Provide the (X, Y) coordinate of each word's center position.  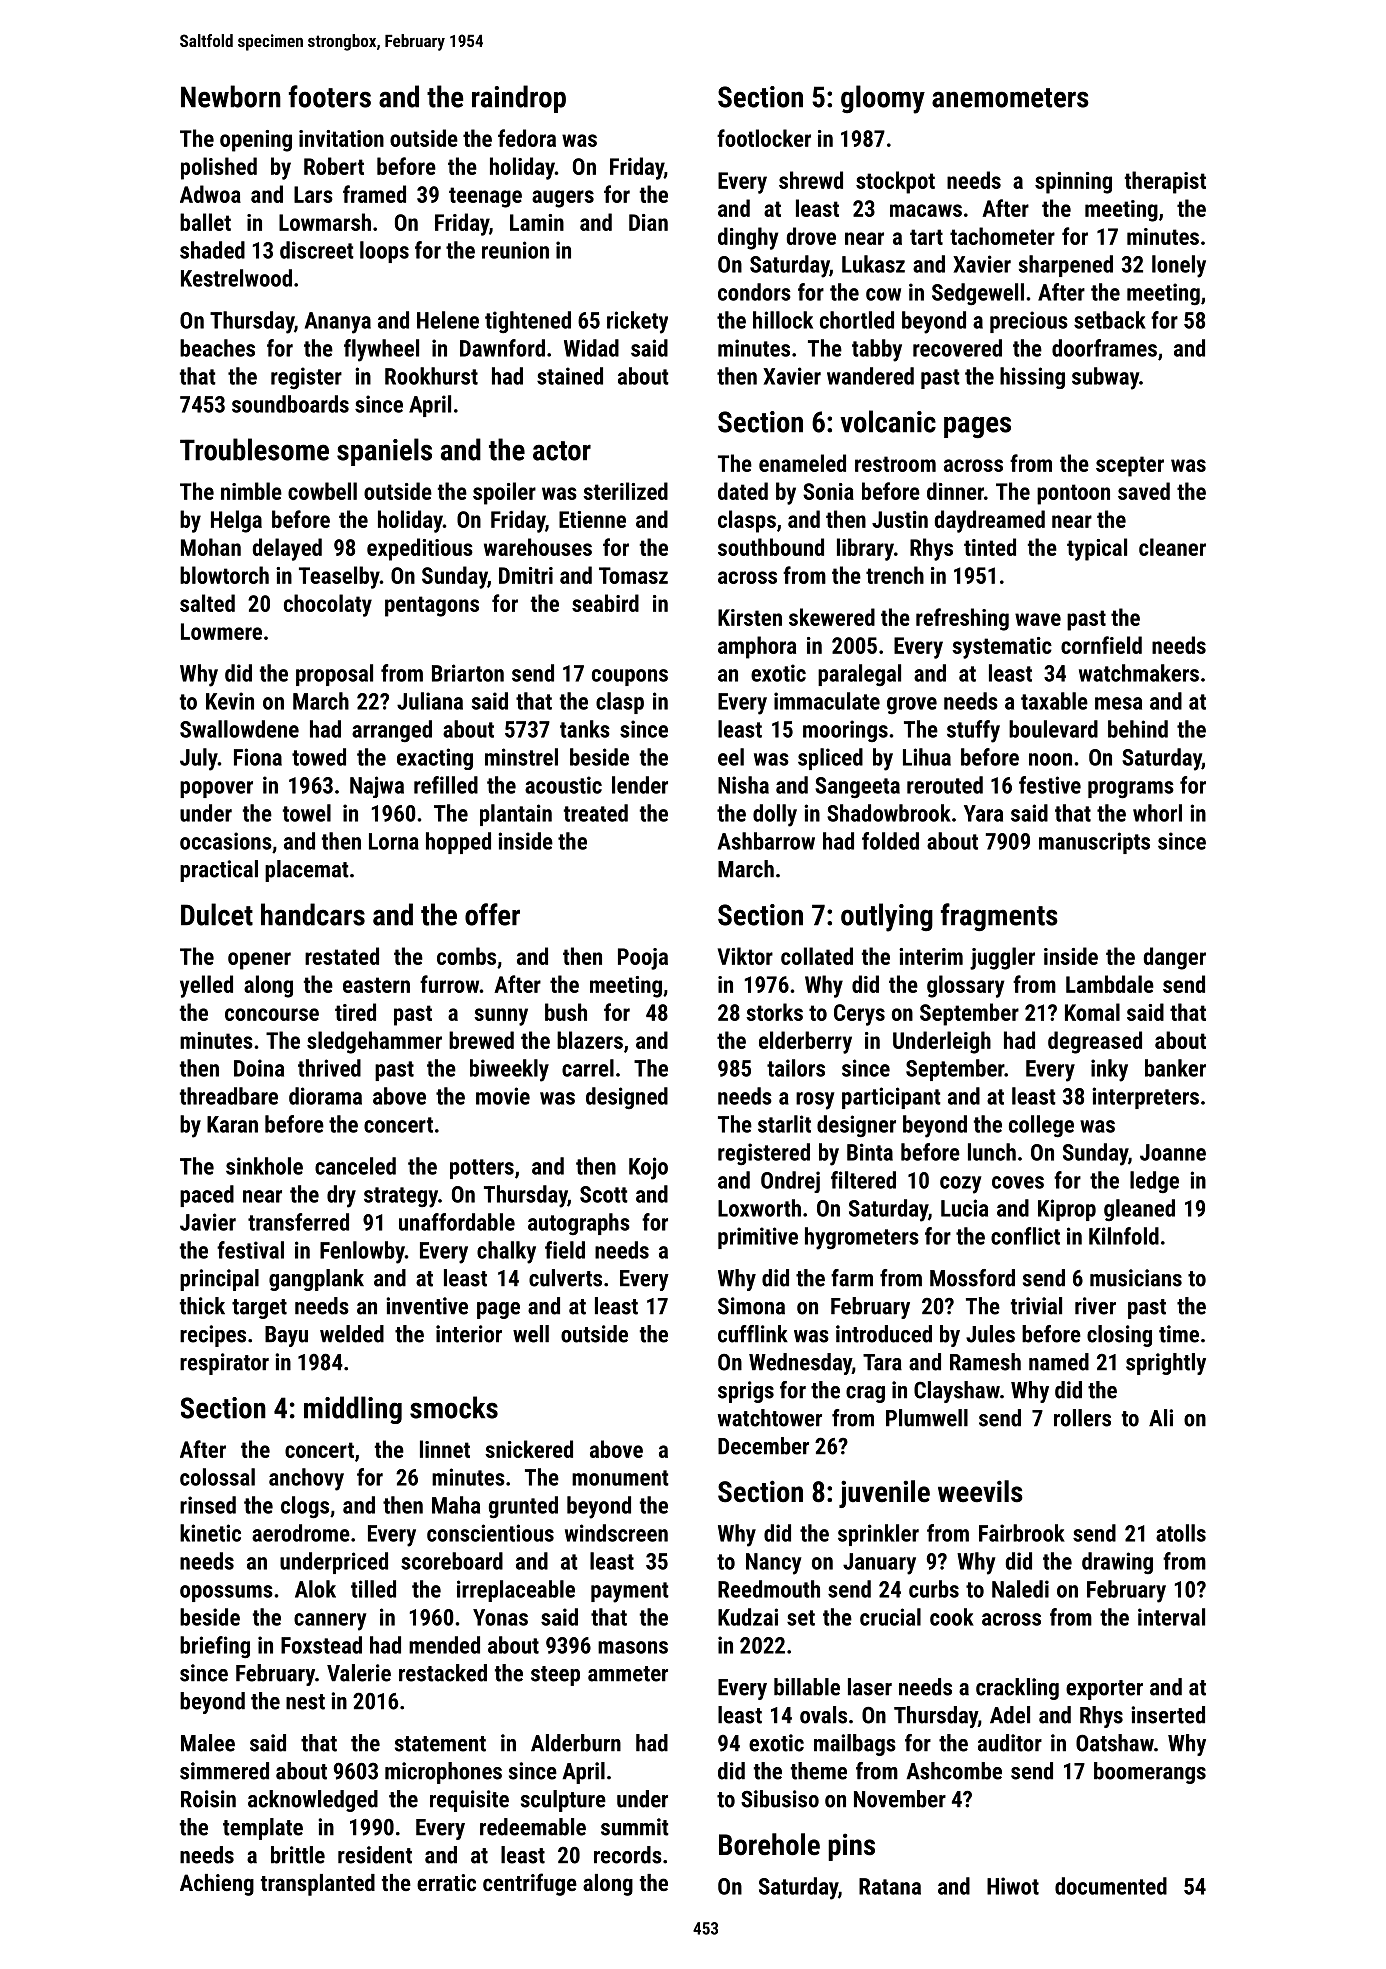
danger (1174, 958)
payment (630, 1592)
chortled (857, 320)
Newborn (231, 96)
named (1059, 1362)
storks (774, 1012)
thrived (329, 1068)
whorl (1157, 813)
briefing (215, 1647)
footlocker (764, 138)
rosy (815, 1101)
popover (216, 789)
